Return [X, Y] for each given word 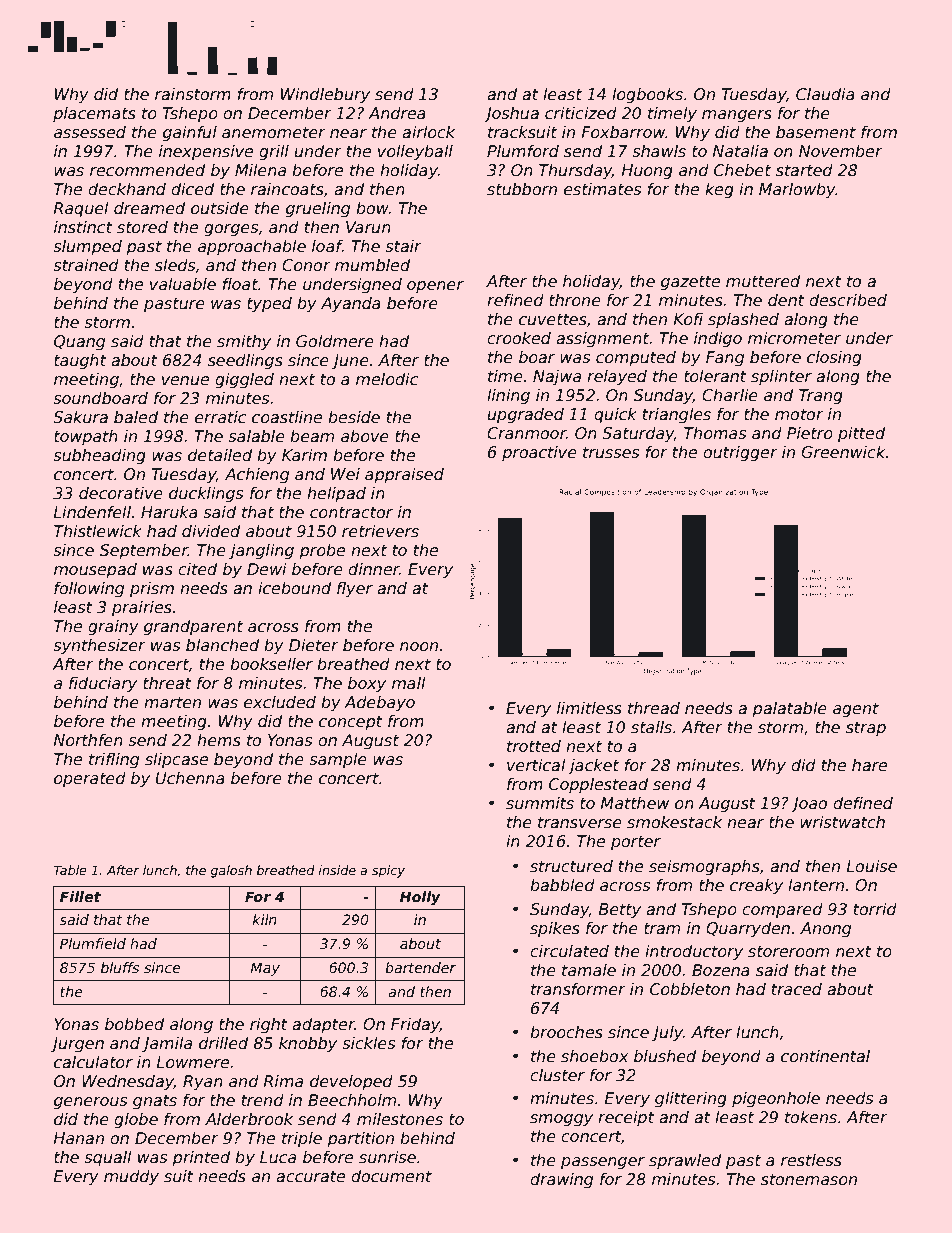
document [391, 1176]
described [848, 300]
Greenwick [843, 452]
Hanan [78, 1138]
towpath [86, 437]
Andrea [397, 113]
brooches [566, 1032]
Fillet [80, 896]
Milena [260, 170]
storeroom [788, 952]
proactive [539, 453]
